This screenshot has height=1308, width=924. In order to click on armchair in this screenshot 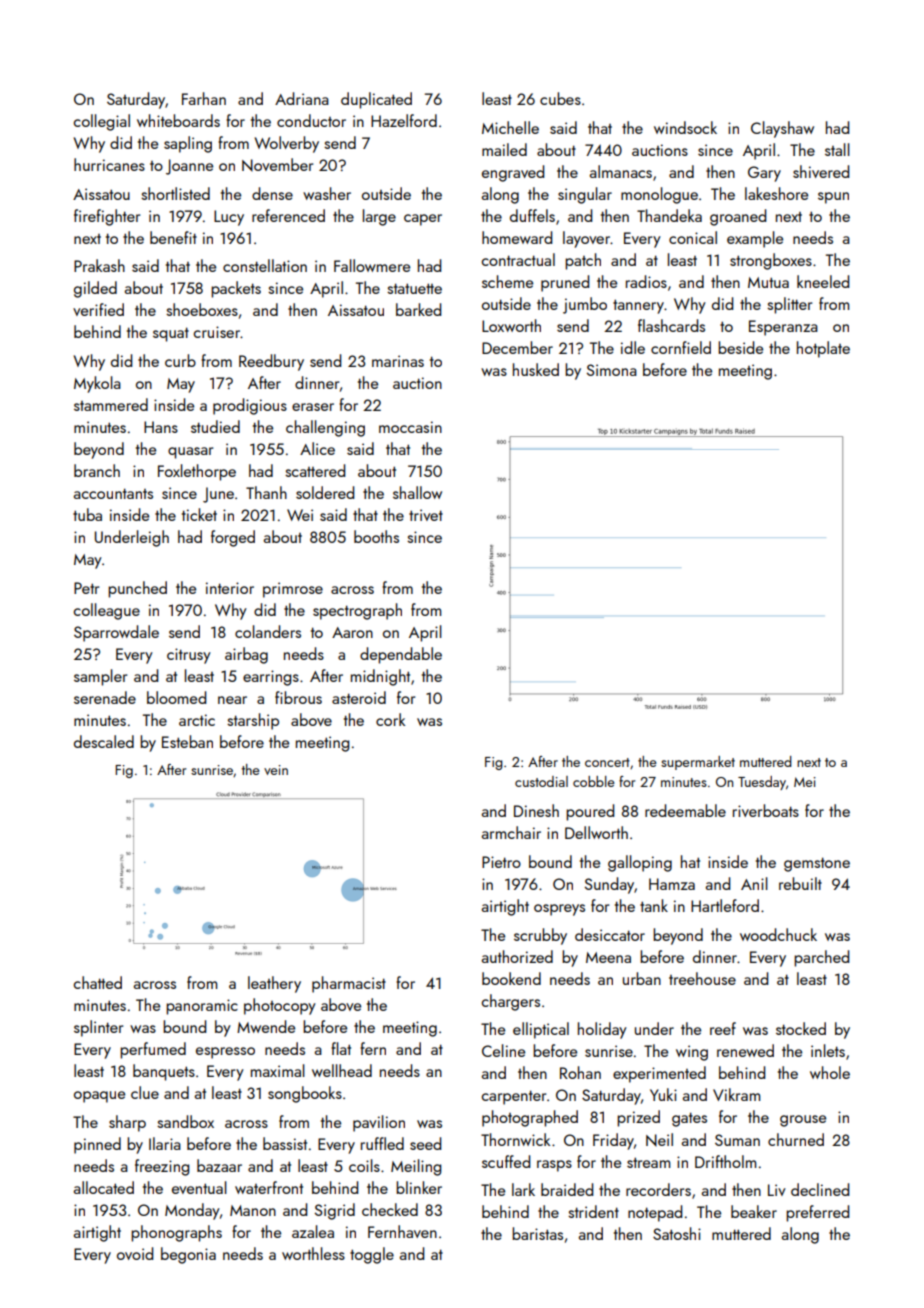, I will do `click(511, 832)`.
